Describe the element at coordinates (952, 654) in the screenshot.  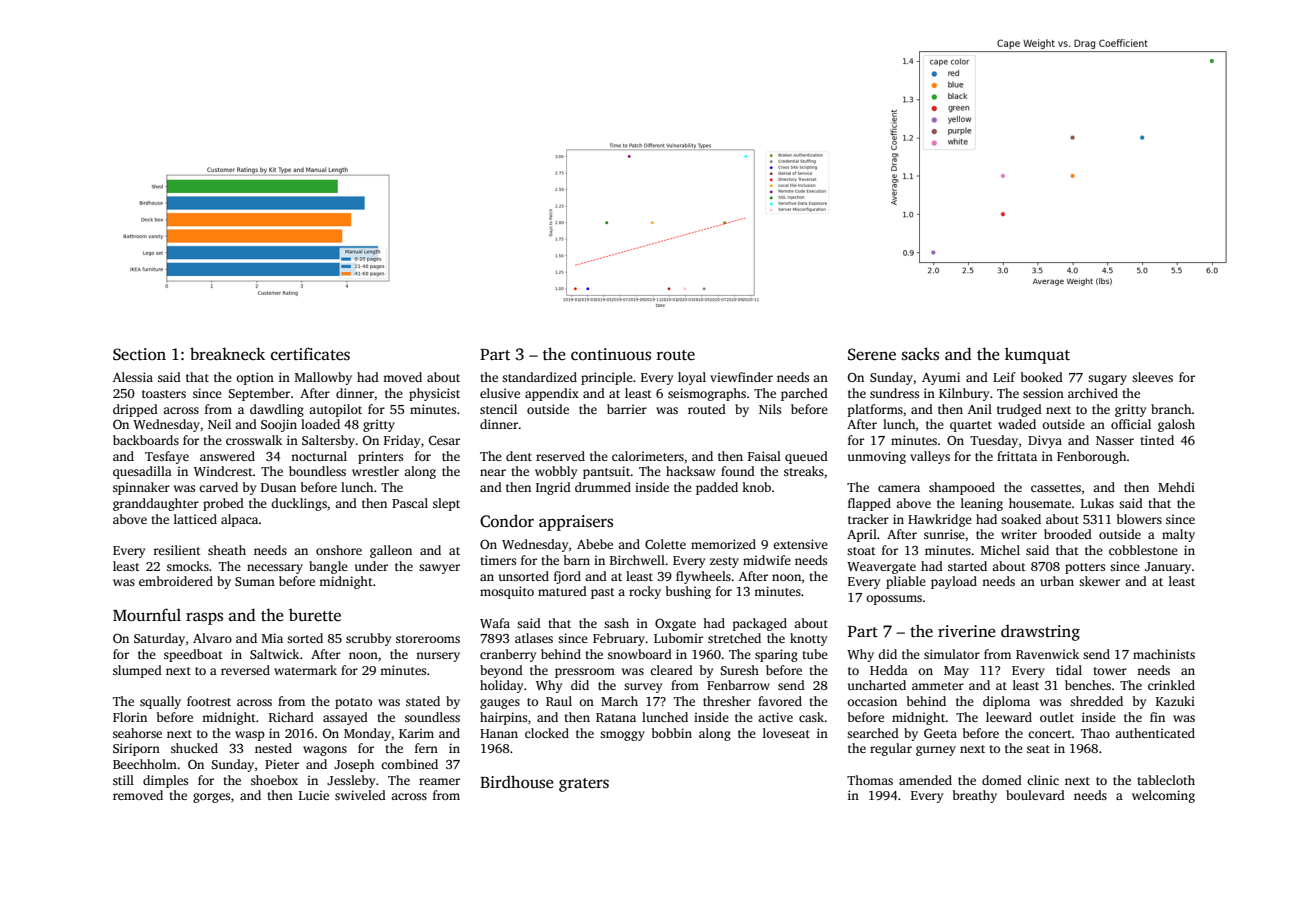
I see `simulator` at that location.
